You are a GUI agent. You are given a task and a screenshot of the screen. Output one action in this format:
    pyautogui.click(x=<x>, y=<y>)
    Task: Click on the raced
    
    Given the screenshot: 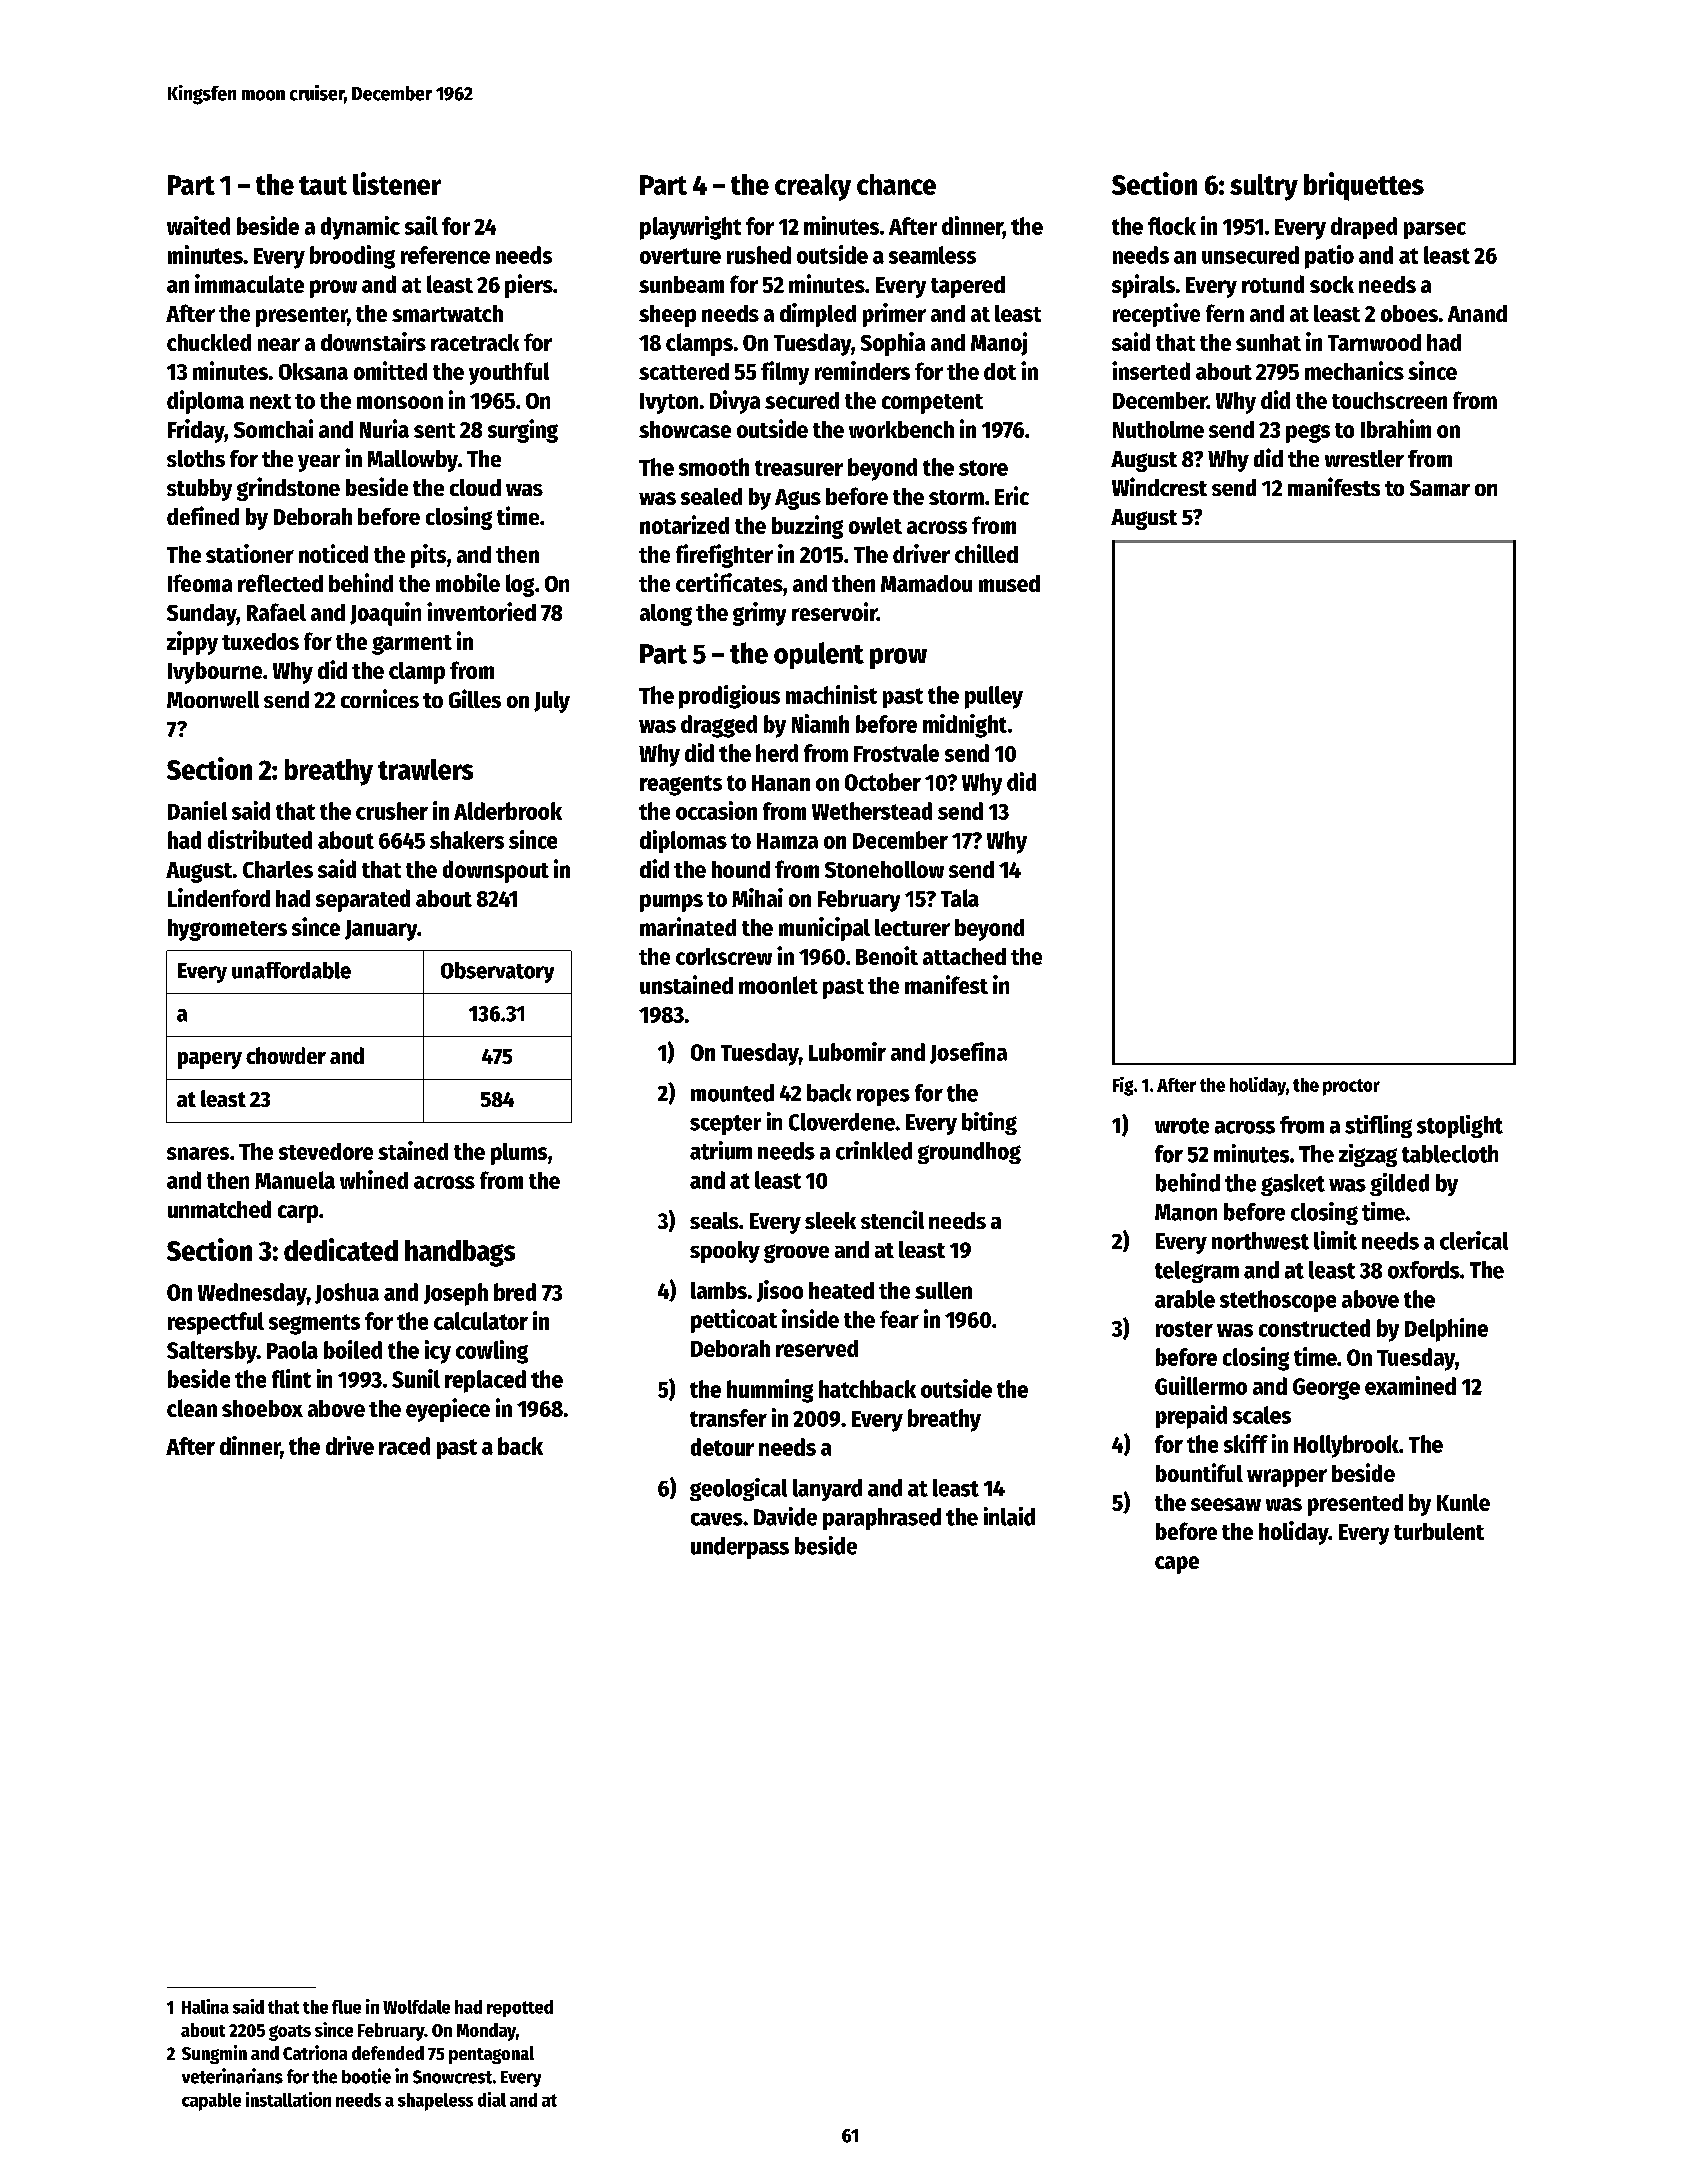 What is the action you would take?
    pyautogui.click(x=404, y=1446)
